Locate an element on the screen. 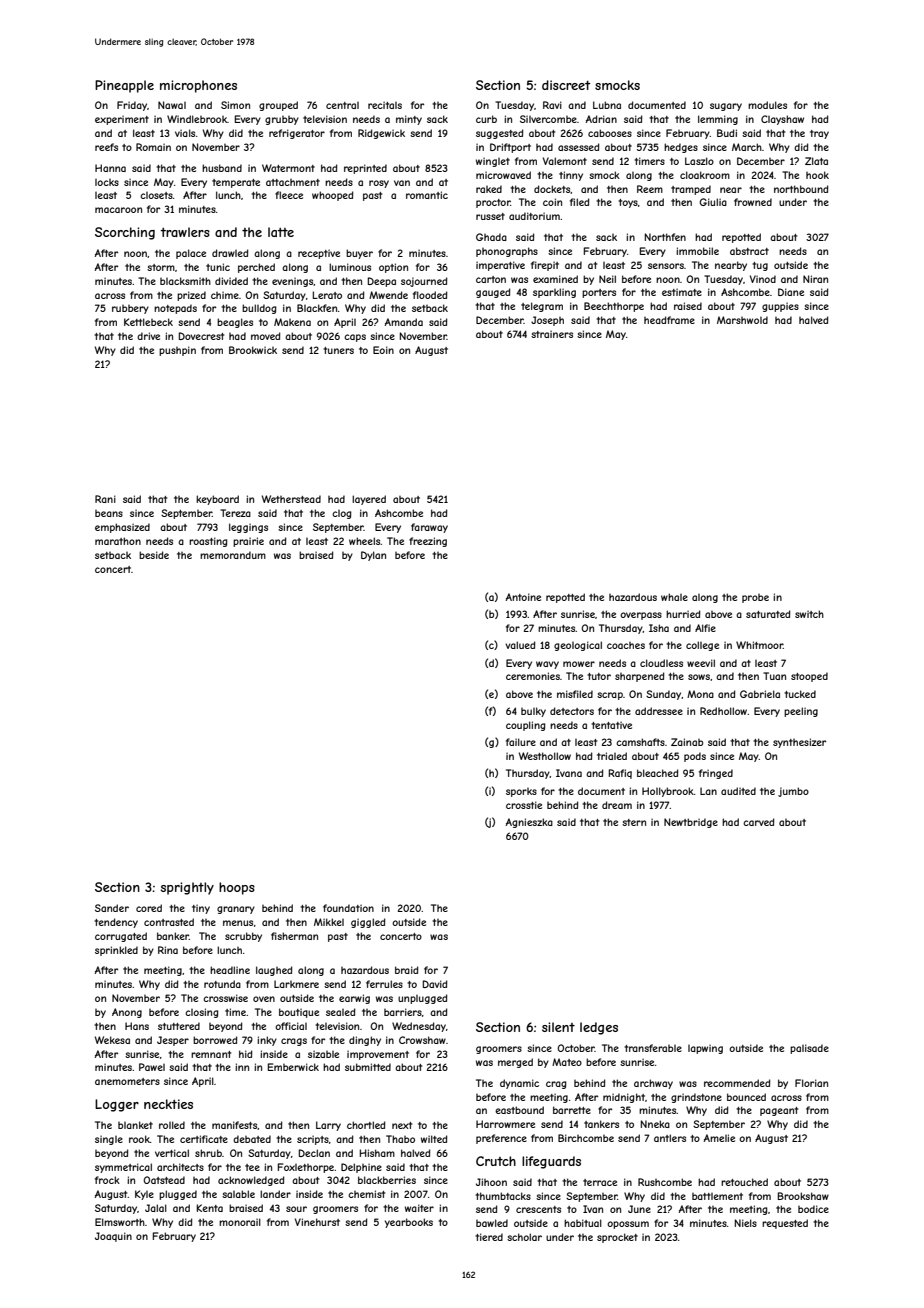  Florian is located at coordinates (811, 1083).
